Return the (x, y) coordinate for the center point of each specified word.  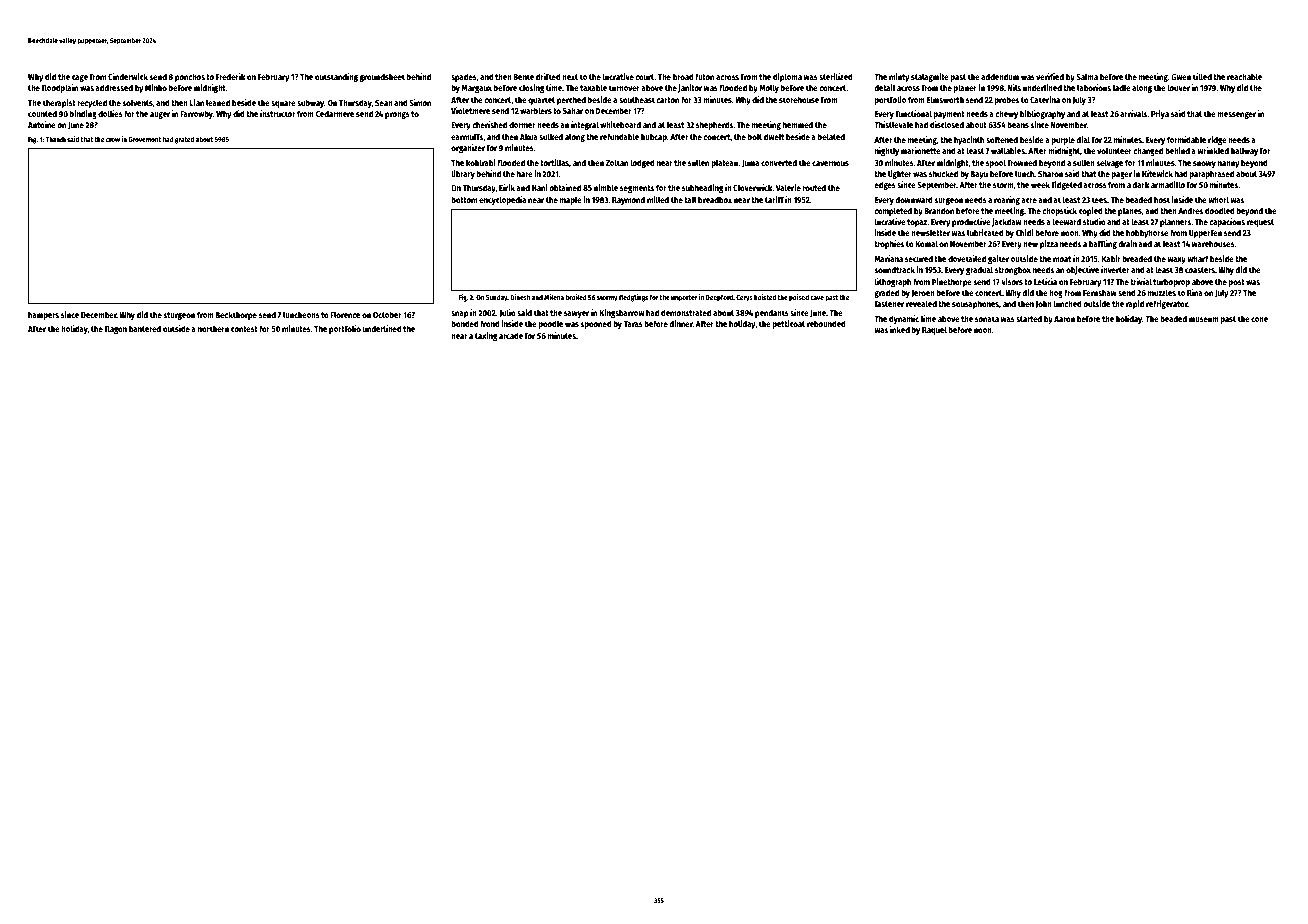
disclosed (947, 124)
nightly (887, 151)
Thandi (55, 139)
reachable (1244, 76)
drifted (548, 76)
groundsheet (382, 77)
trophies (889, 244)
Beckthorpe (236, 315)
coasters (1200, 270)
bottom (464, 199)
